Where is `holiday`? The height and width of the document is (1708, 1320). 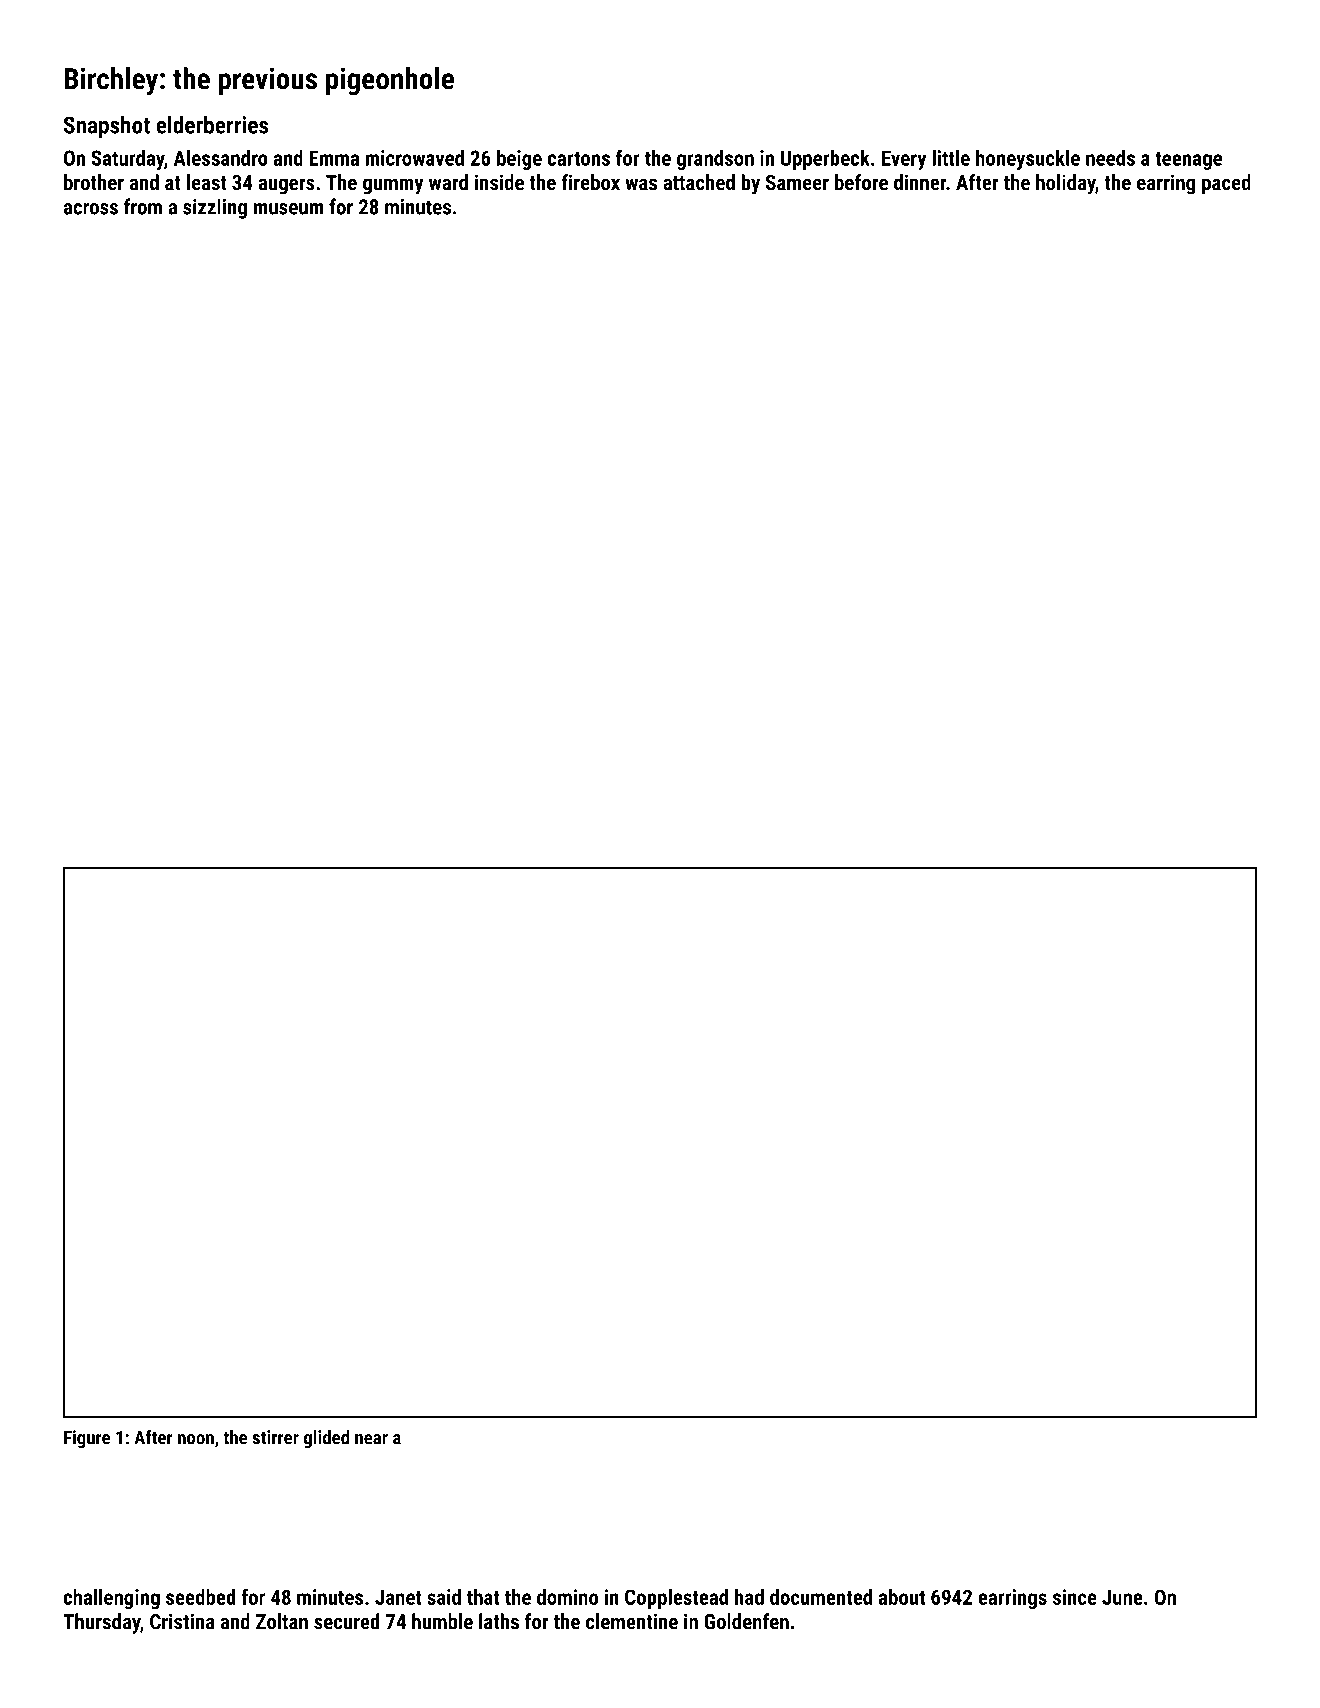 holiday is located at coordinates (1065, 184).
